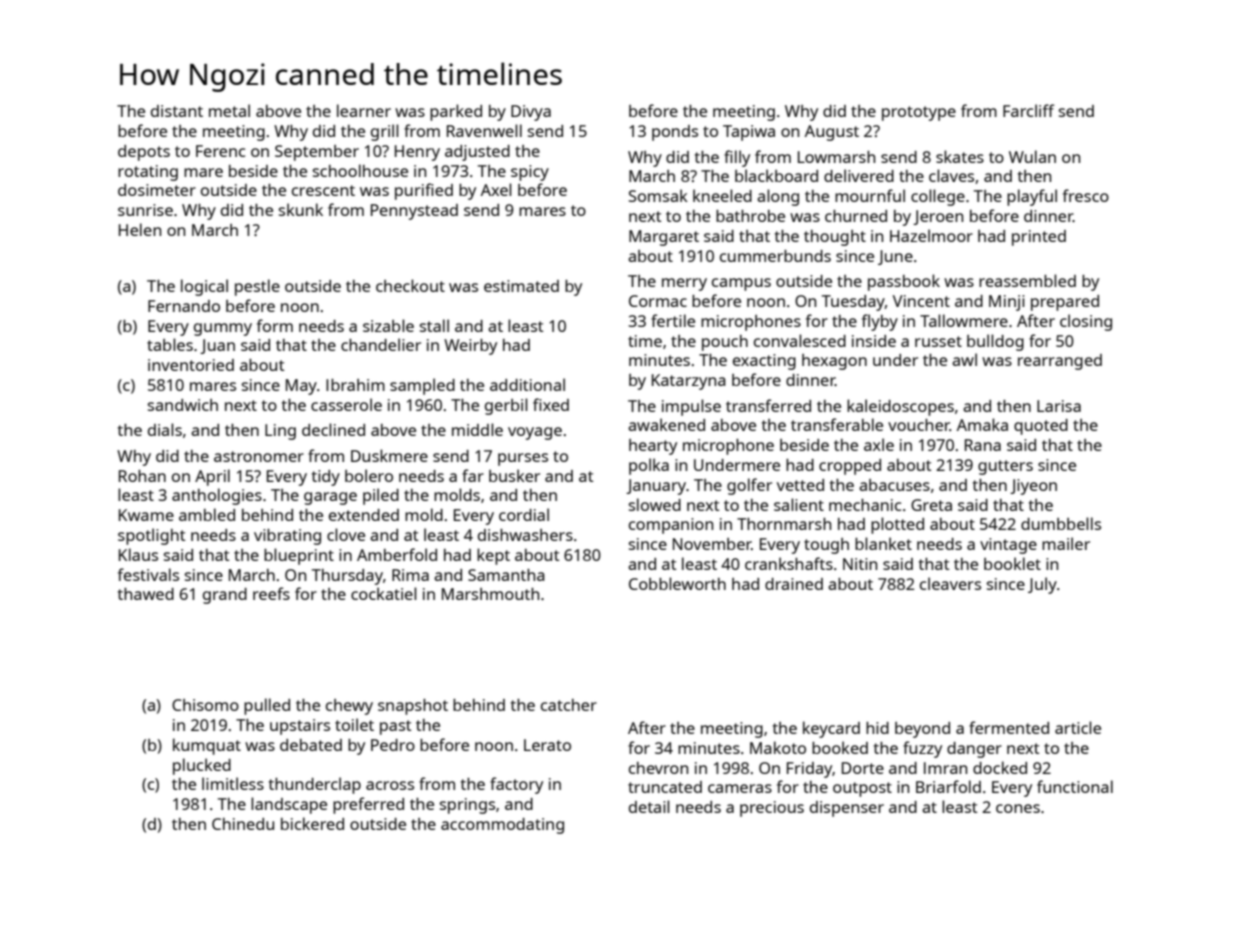 The height and width of the screenshot is (952, 1233). Describe the element at coordinates (1059, 406) in the screenshot. I see `Larisa` at that location.
